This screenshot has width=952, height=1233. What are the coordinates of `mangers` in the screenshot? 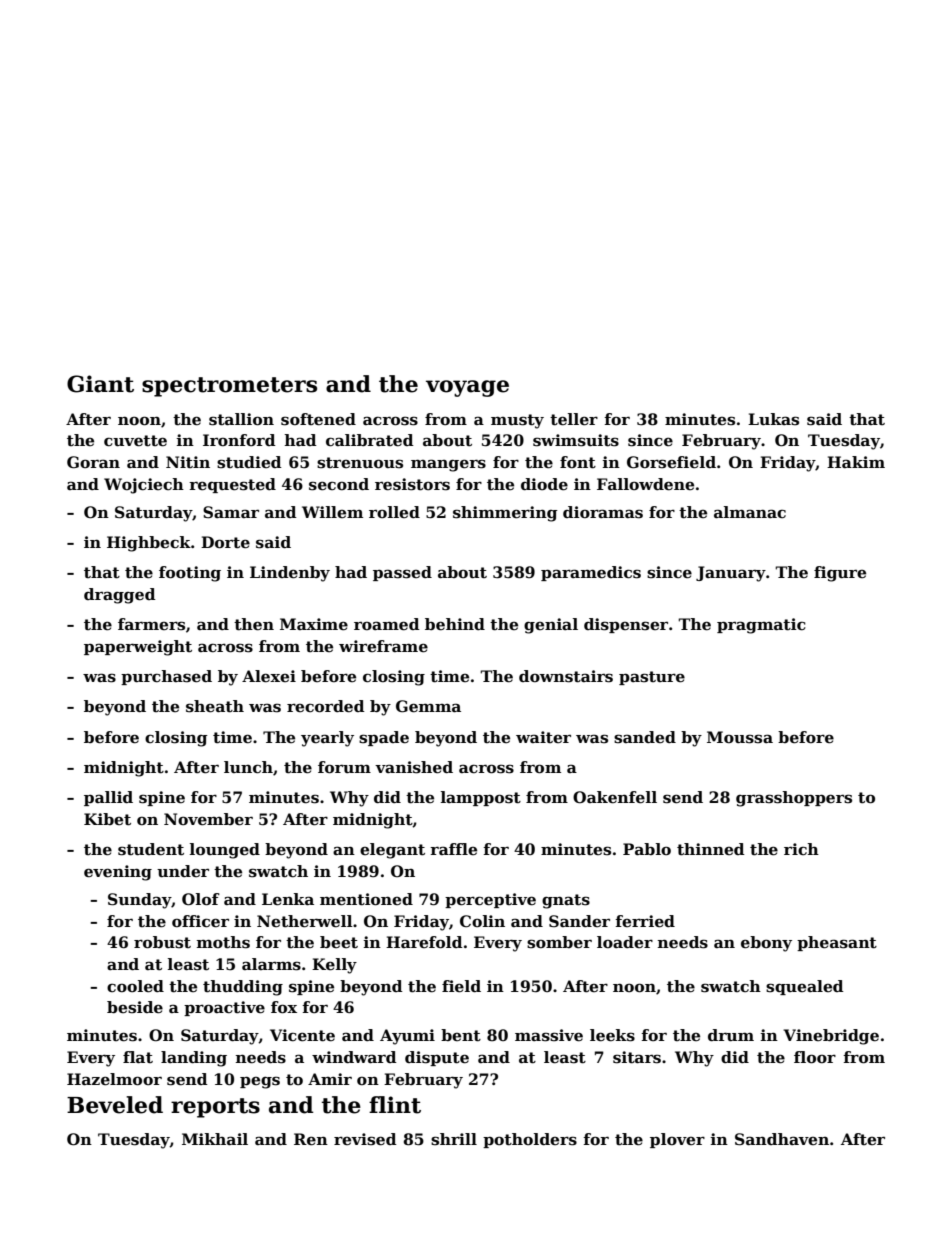 It's located at (448, 465).
